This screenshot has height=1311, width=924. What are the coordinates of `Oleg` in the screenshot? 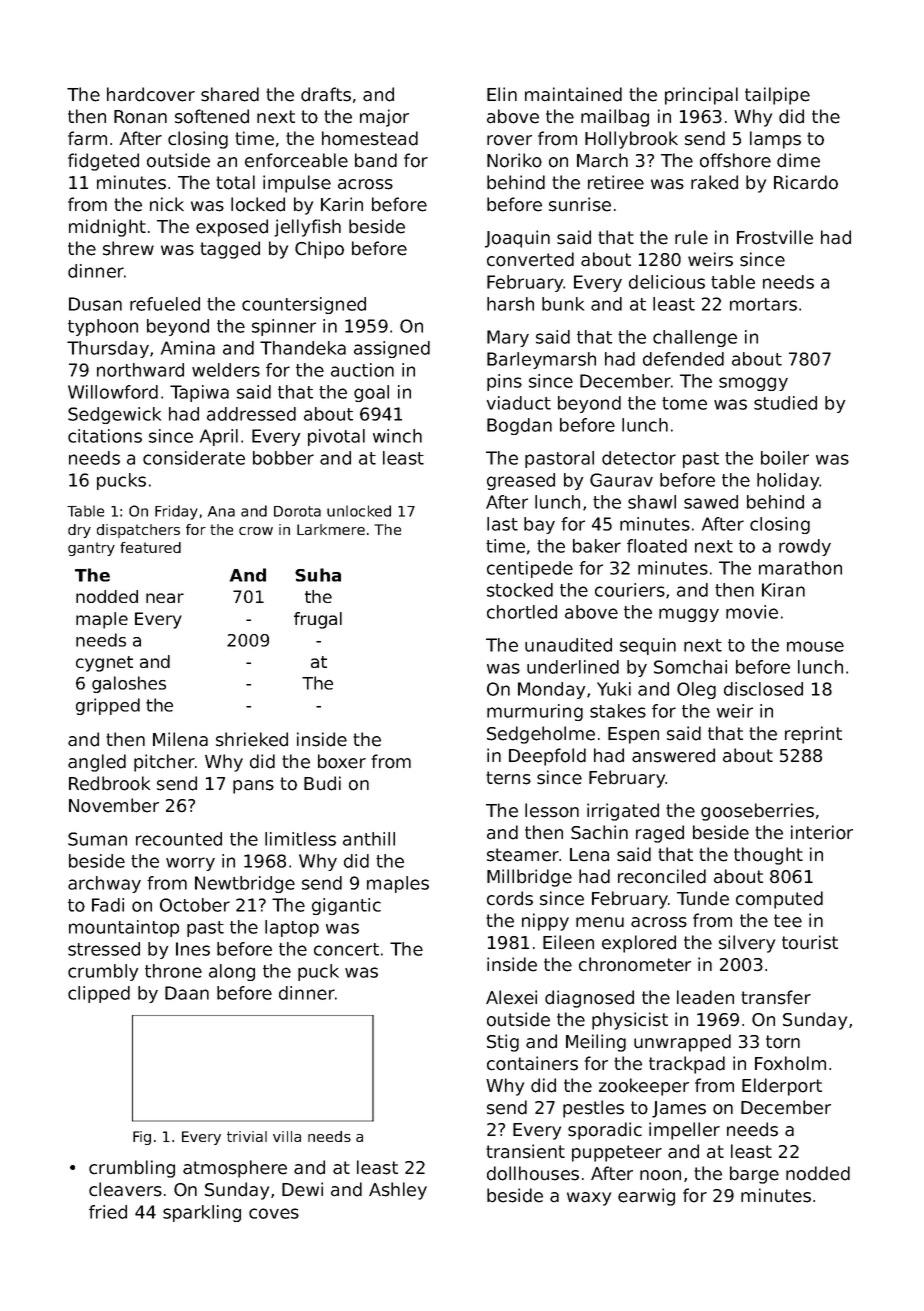 It's located at (696, 690).
